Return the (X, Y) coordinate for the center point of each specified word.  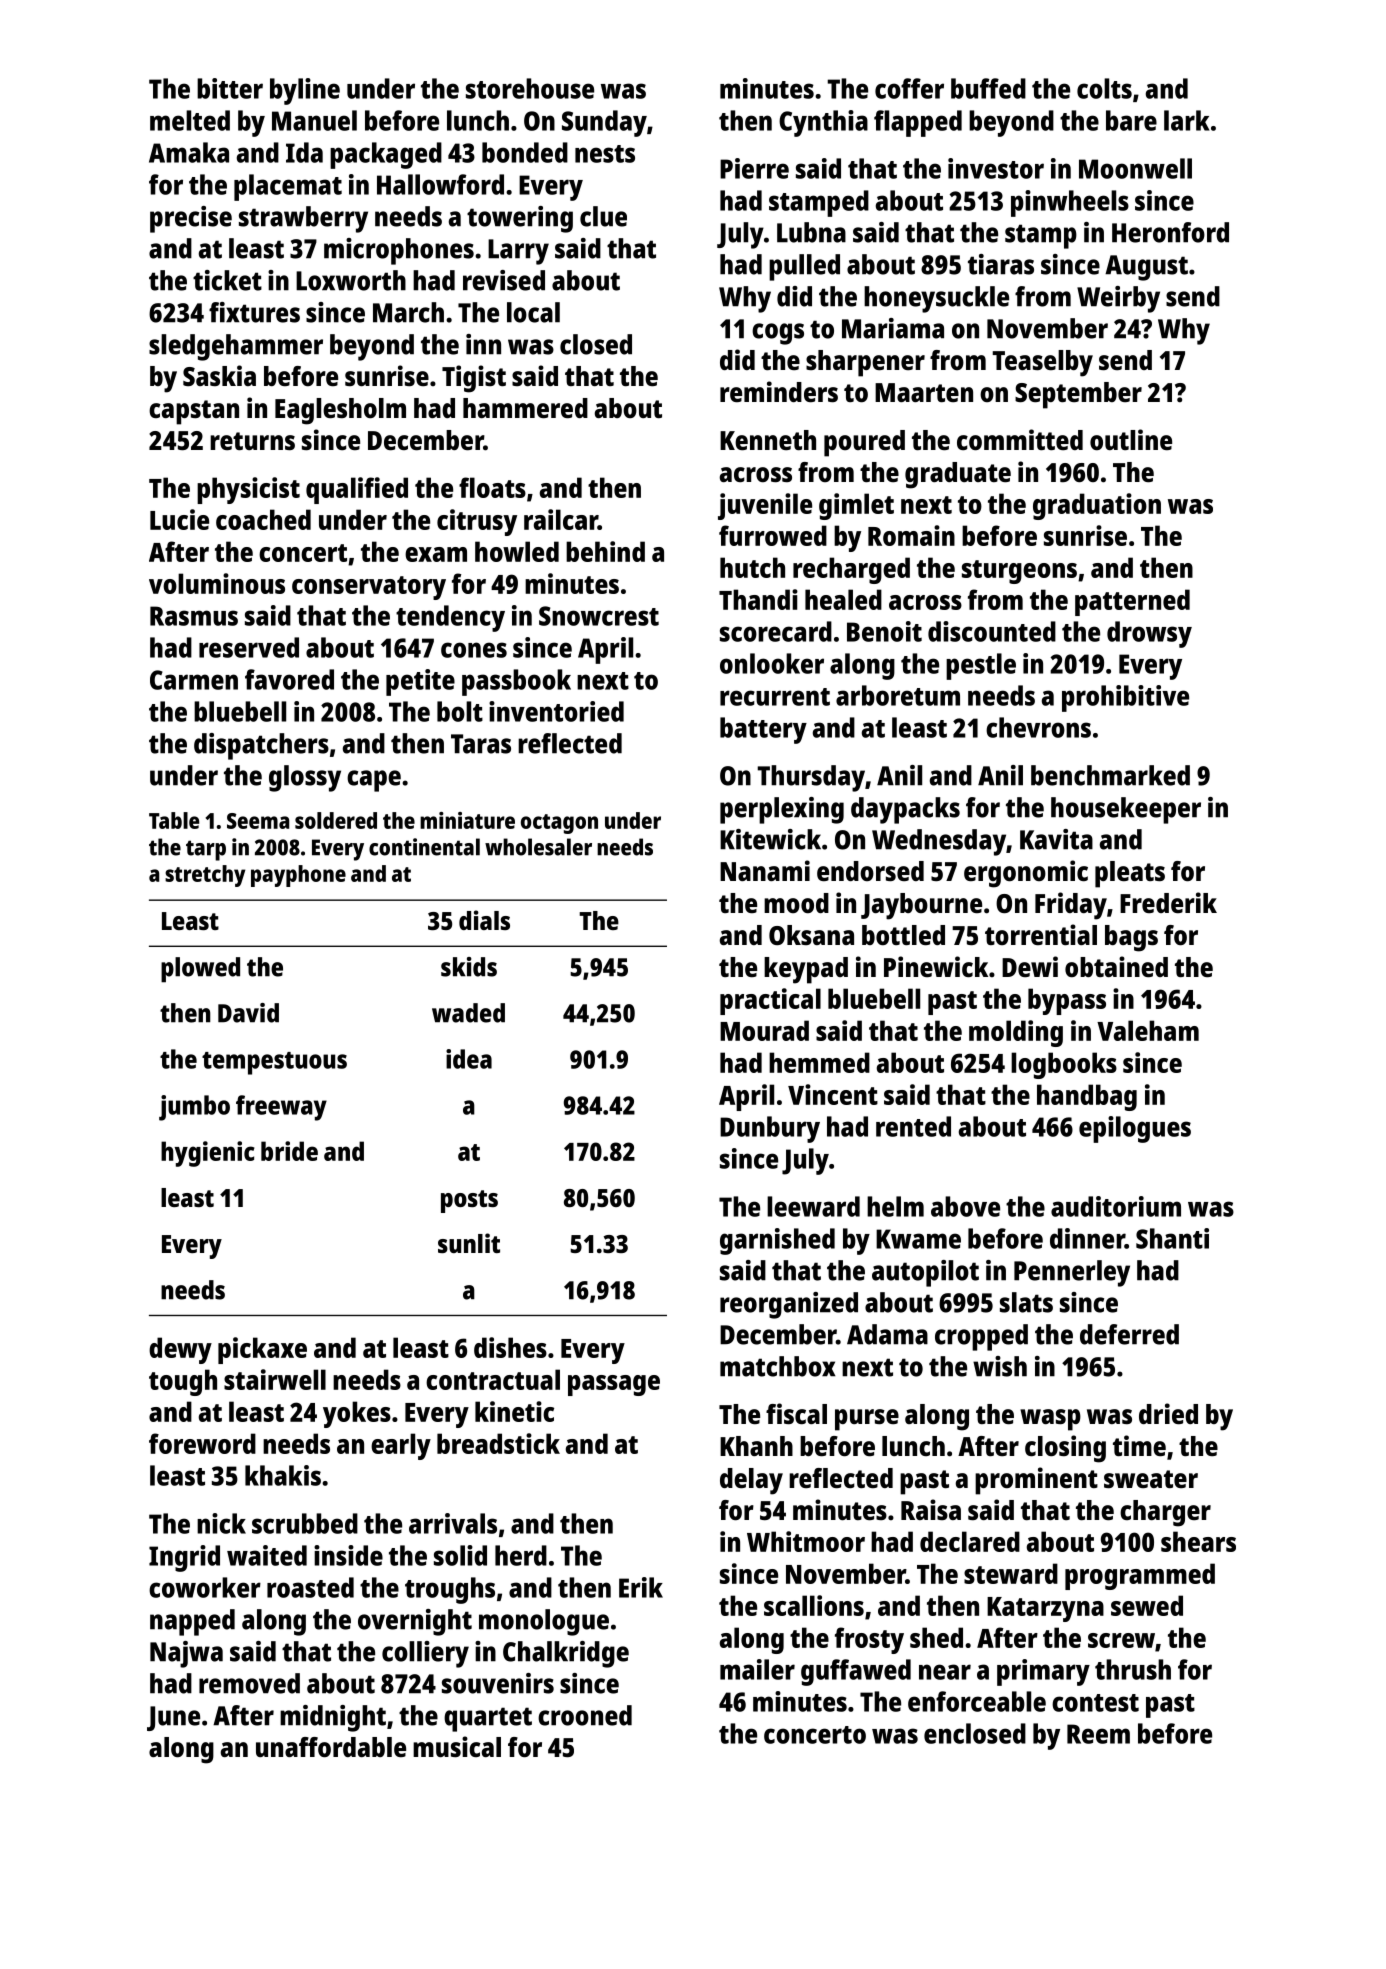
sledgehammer (236, 347)
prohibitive (1125, 698)
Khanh (756, 1446)
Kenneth (768, 440)
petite (420, 682)
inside (348, 1555)
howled (517, 551)
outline (1131, 439)
